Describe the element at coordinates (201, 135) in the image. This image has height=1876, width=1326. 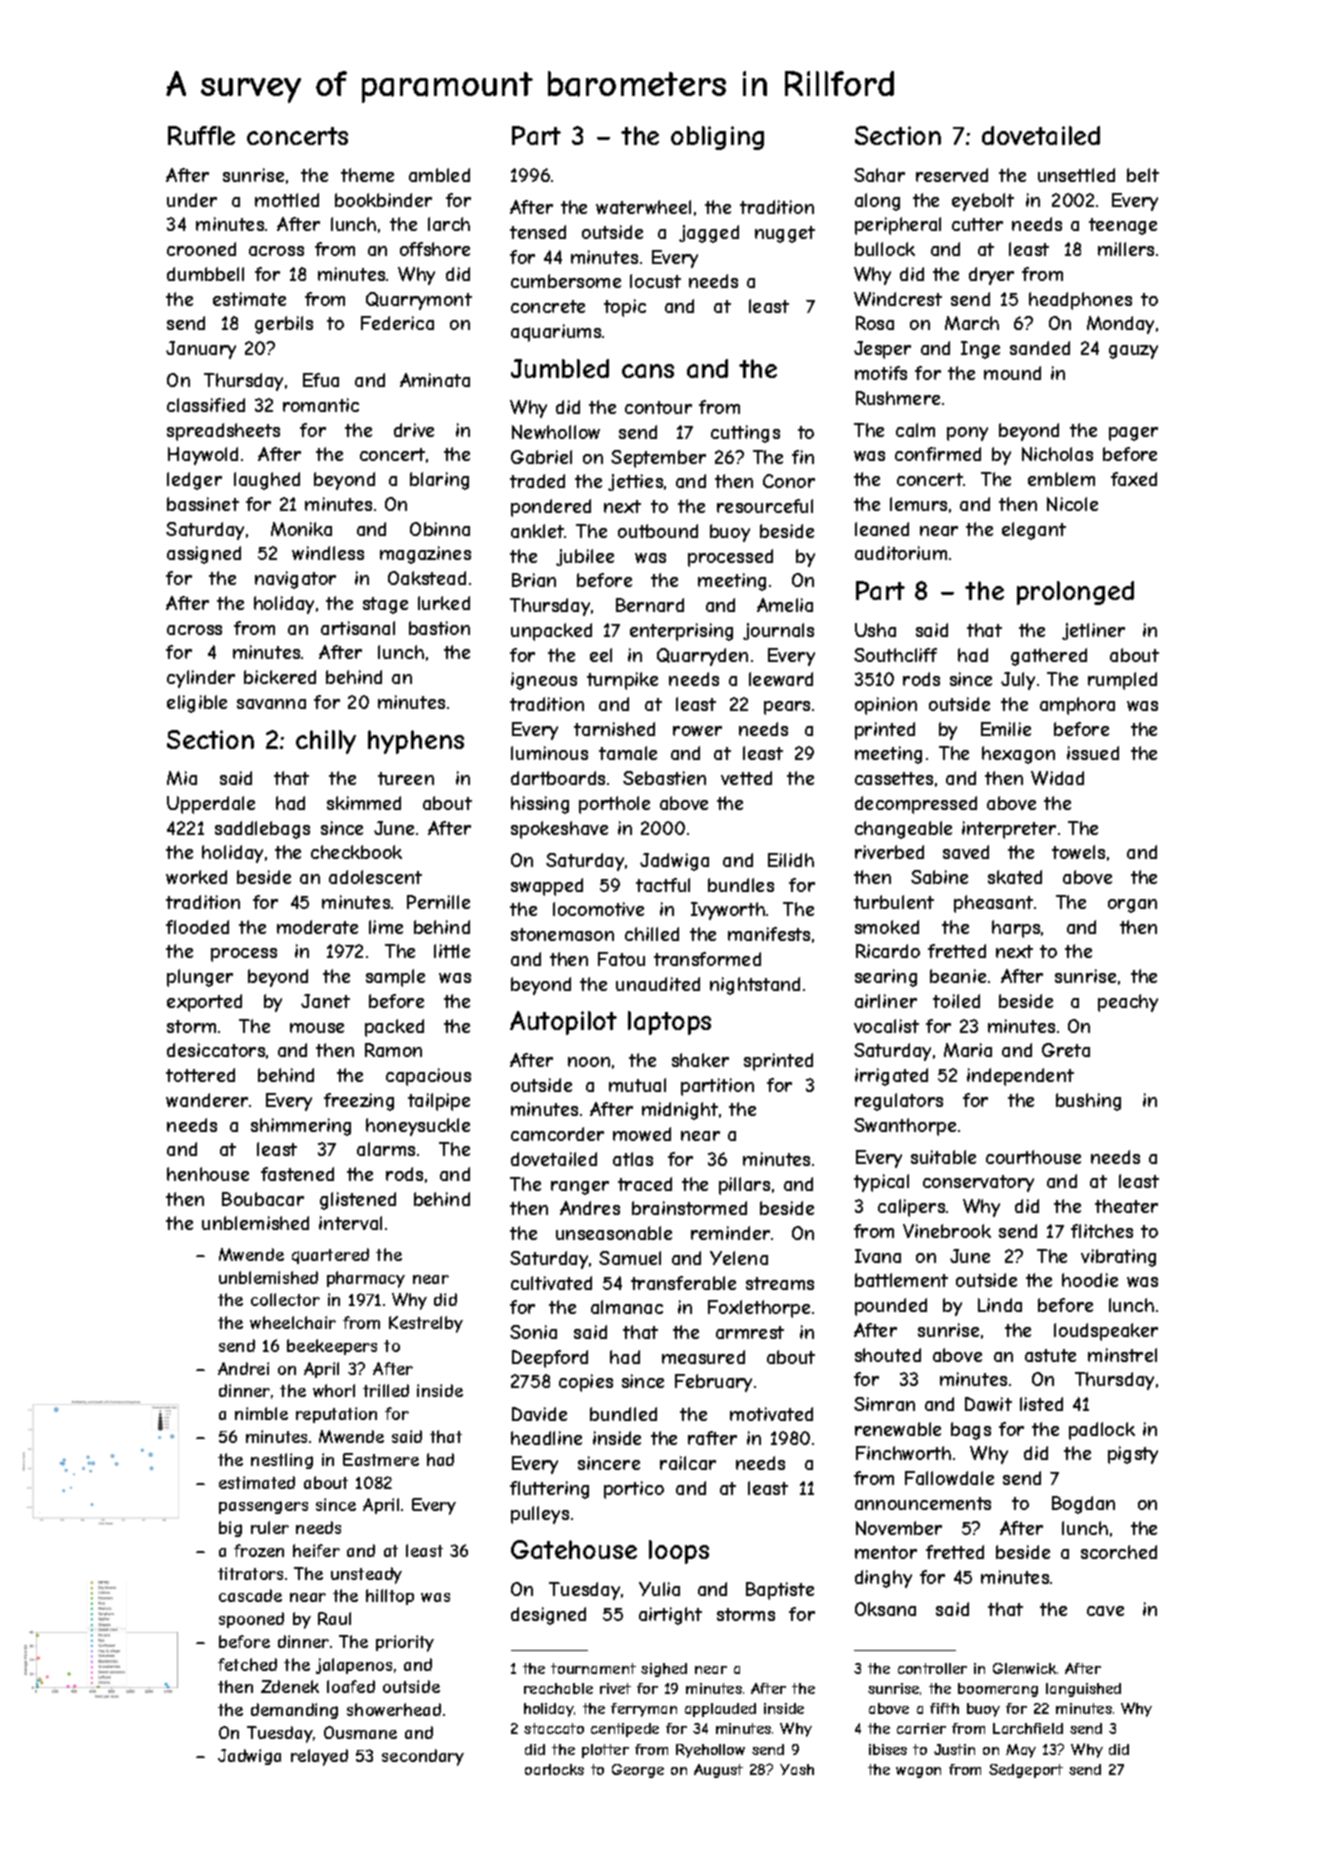
I see `Ruffle` at that location.
